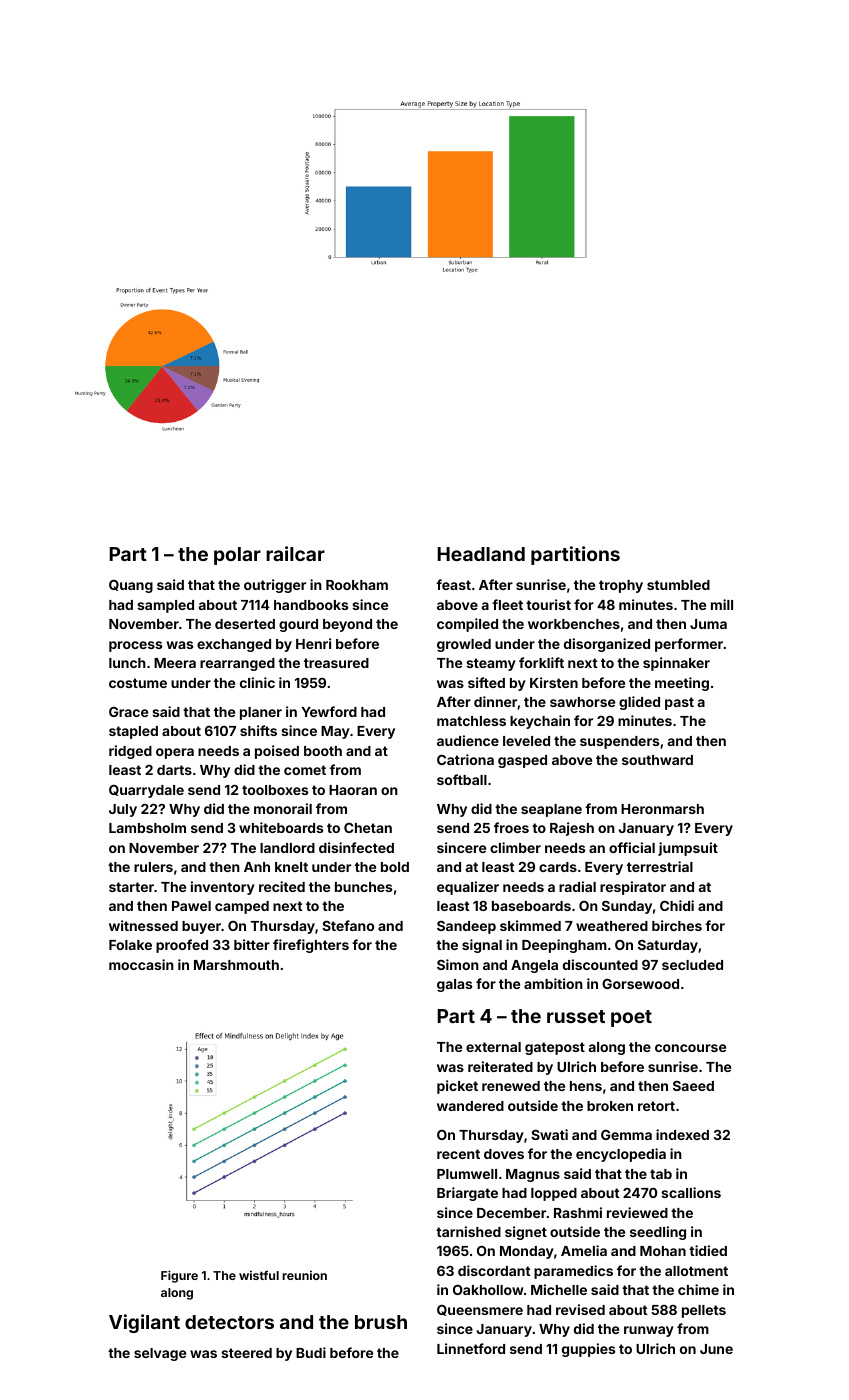 This screenshot has height=1400, width=849. I want to click on picket, so click(457, 1087).
